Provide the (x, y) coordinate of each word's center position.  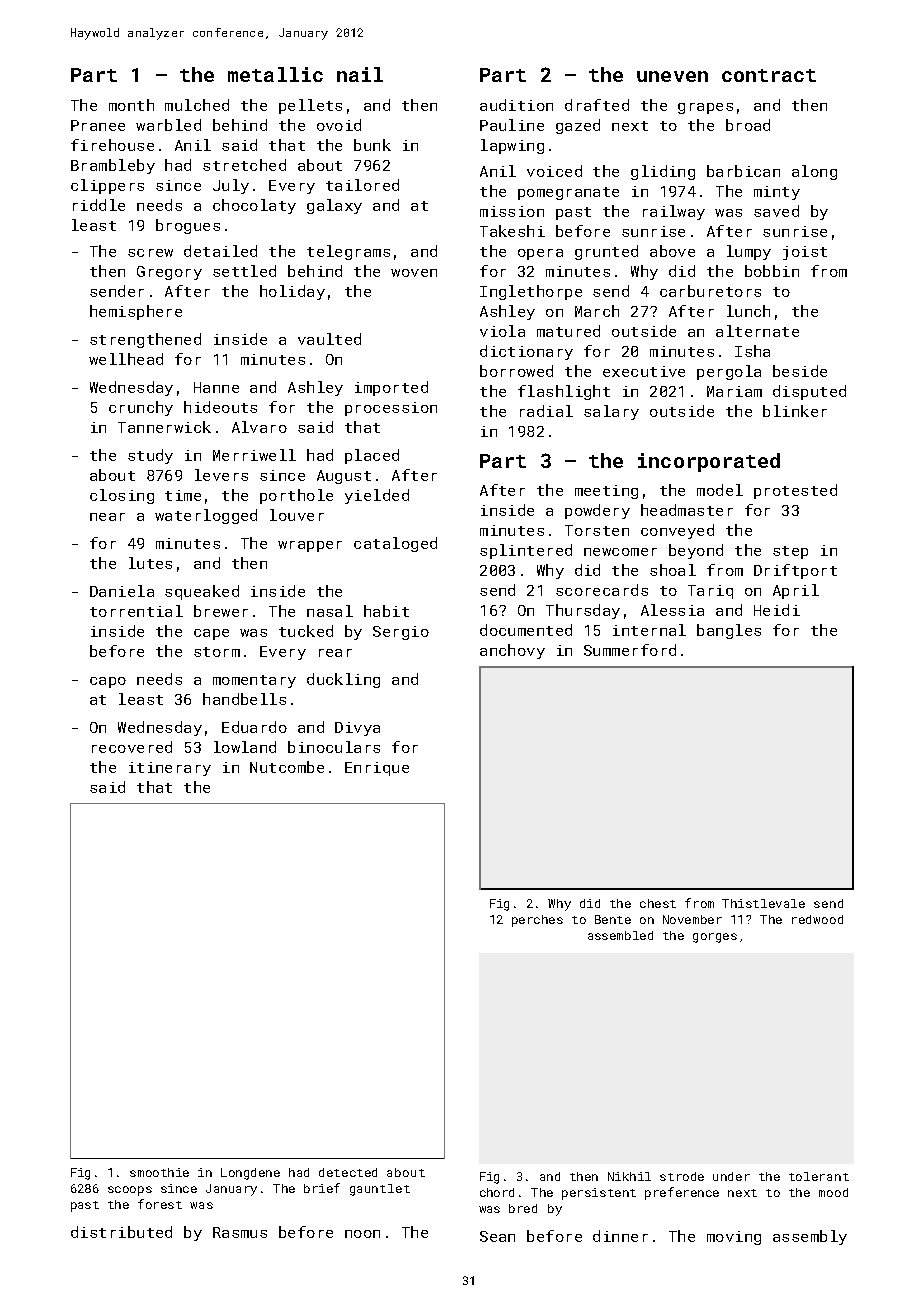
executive (644, 371)
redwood (817, 919)
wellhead (126, 359)
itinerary (170, 769)
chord (497, 1192)
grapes (705, 108)
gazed (578, 126)
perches (537, 921)
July (231, 186)
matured (568, 331)
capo (108, 682)
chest (658, 903)
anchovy (512, 651)
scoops (130, 1191)
